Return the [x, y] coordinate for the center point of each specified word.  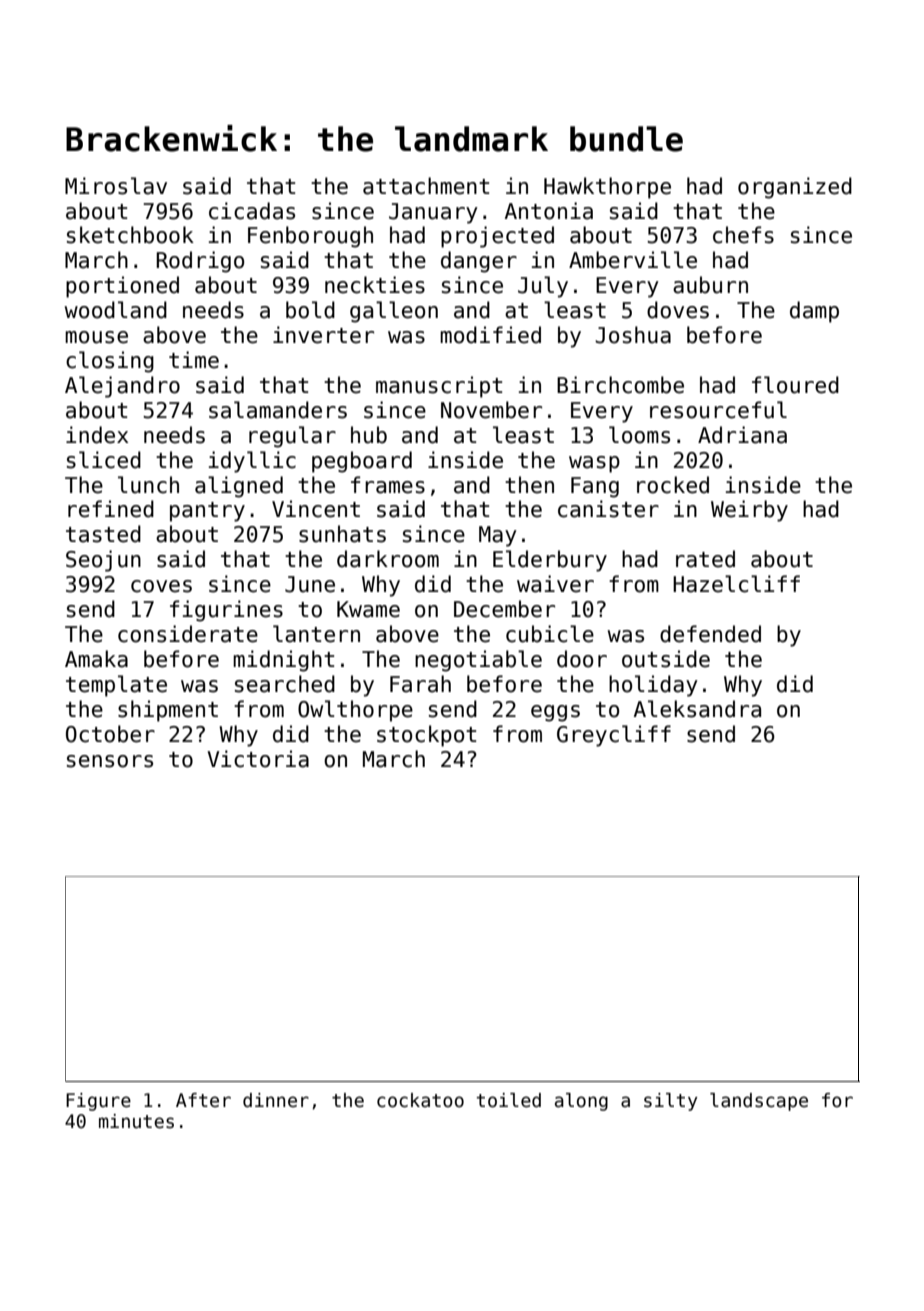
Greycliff [614, 736]
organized [795, 188]
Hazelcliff [736, 584]
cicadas [252, 211]
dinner [276, 1100]
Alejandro [122, 387]
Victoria [258, 759]
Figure [98, 1102]
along [581, 1102]
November [491, 410]
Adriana [742, 435]
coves [161, 586]
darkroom [388, 559]
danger [479, 262]
